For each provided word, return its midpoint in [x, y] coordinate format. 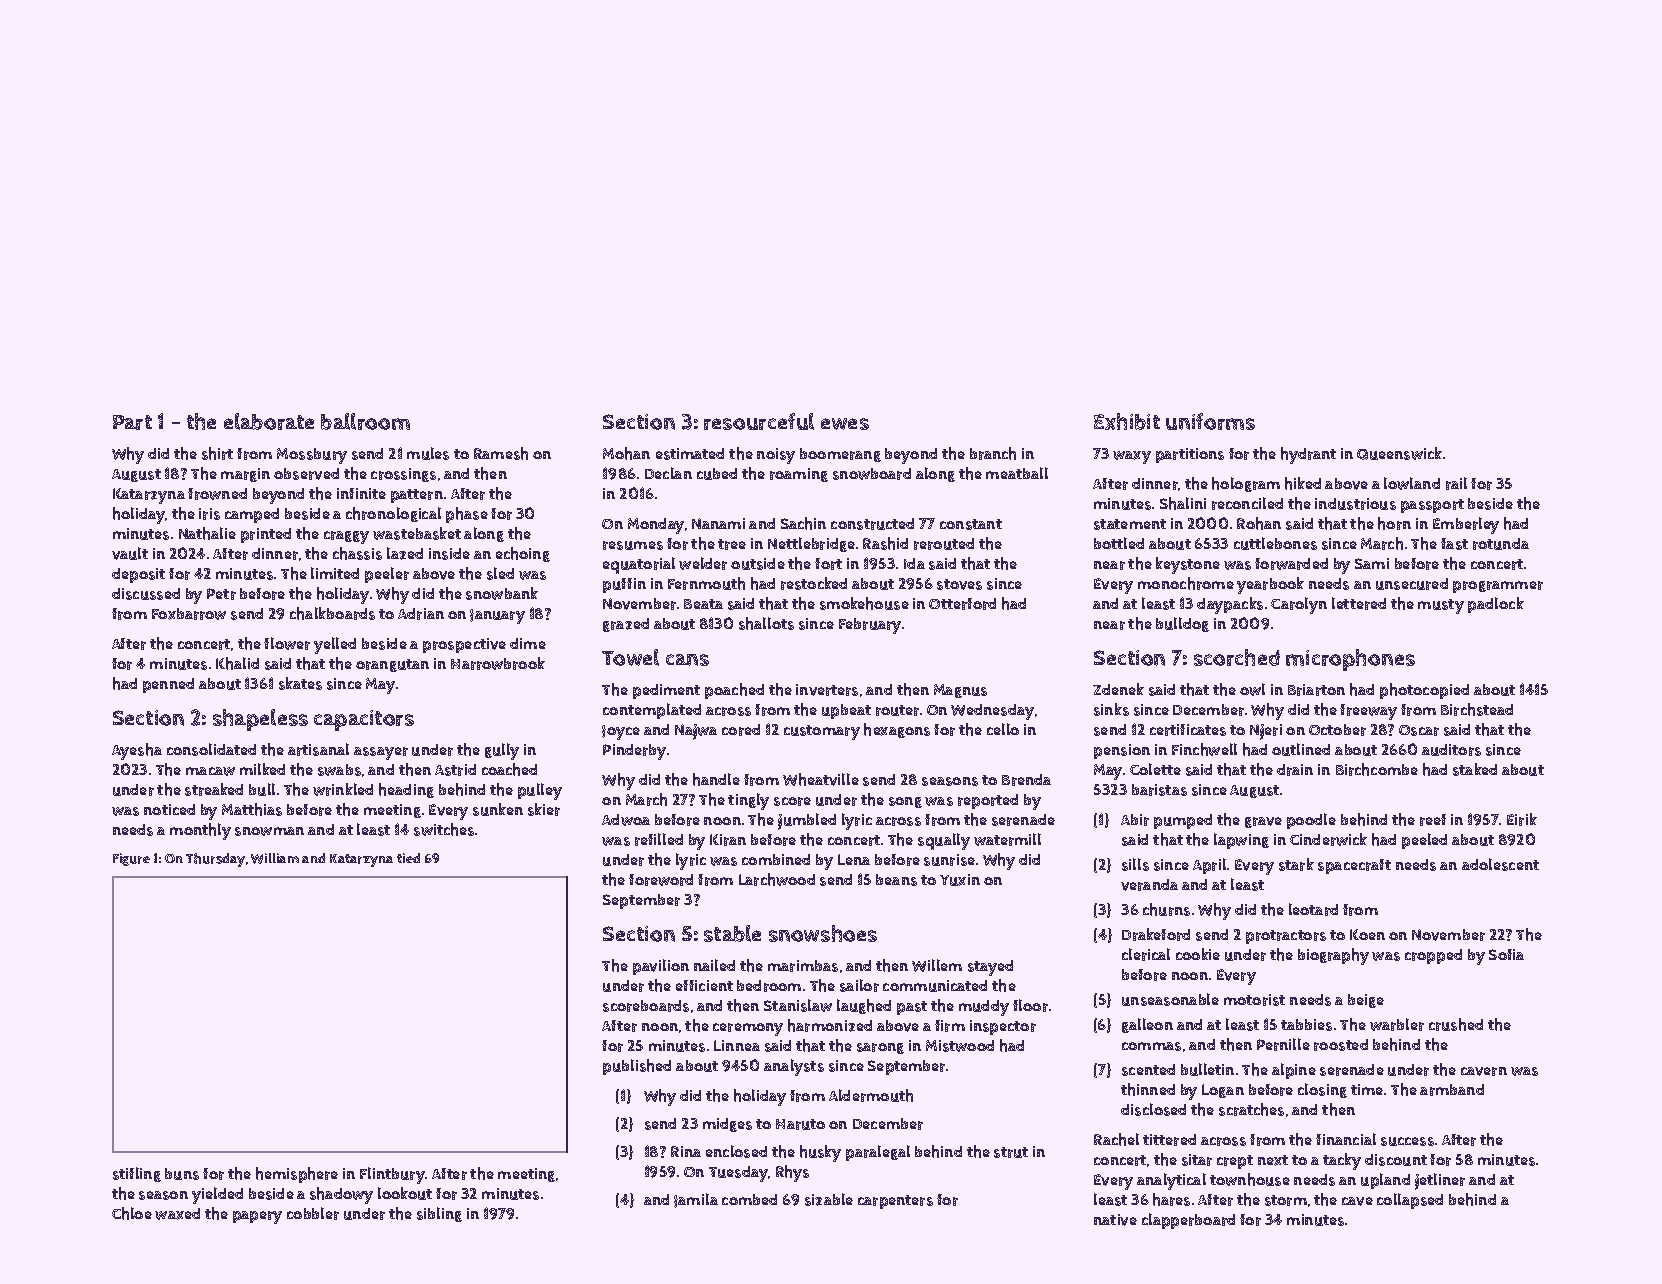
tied [408, 858]
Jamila [696, 1200]
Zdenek [1118, 689]
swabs [339, 770]
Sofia [1506, 954]
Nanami [718, 523]
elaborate [269, 421]
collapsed [1410, 1201]
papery [257, 1217]
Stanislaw [798, 1005]
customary [822, 732]
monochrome [1186, 583]
